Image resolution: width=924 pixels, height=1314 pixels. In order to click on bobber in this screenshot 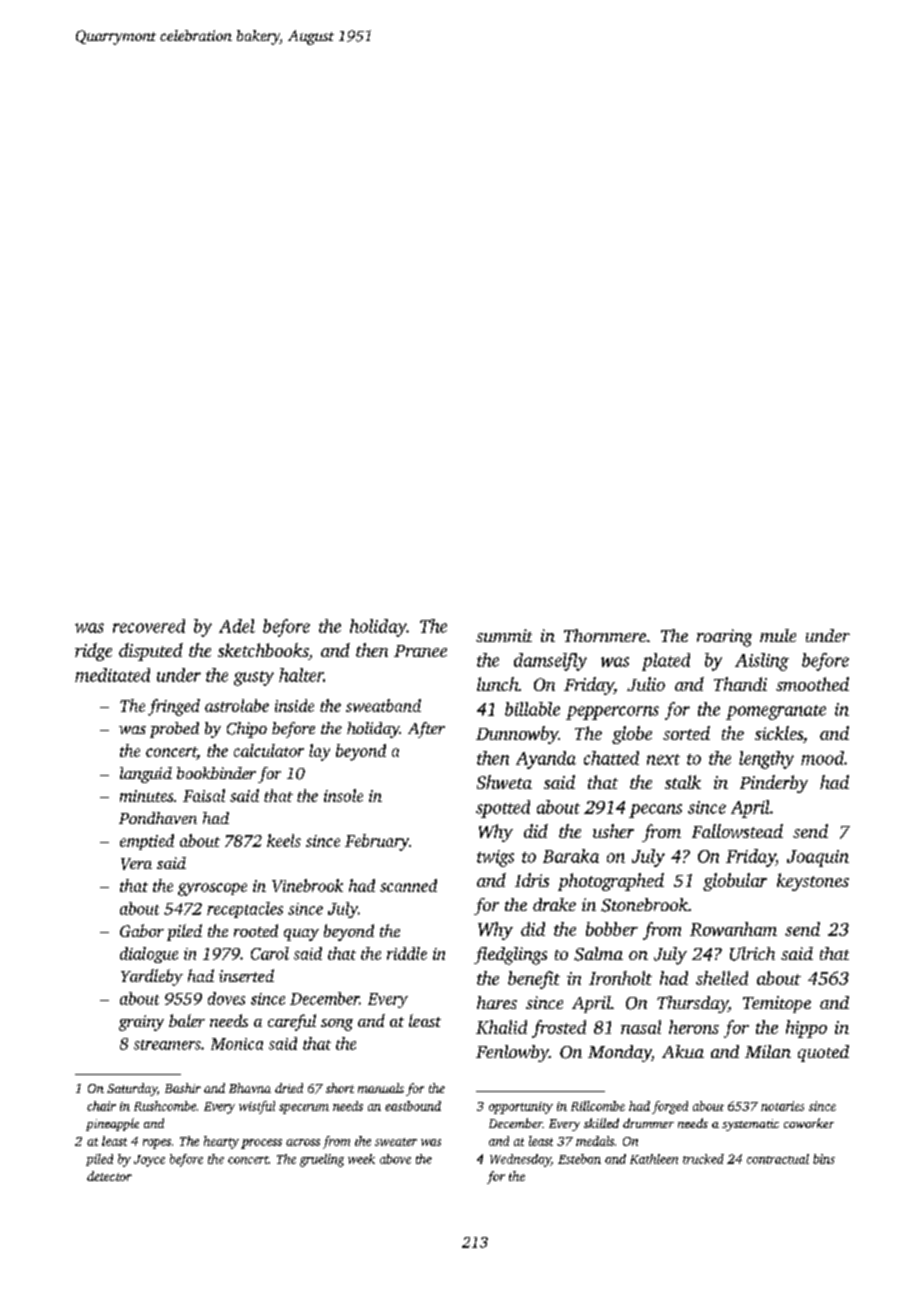, I will do `click(612, 929)`.
